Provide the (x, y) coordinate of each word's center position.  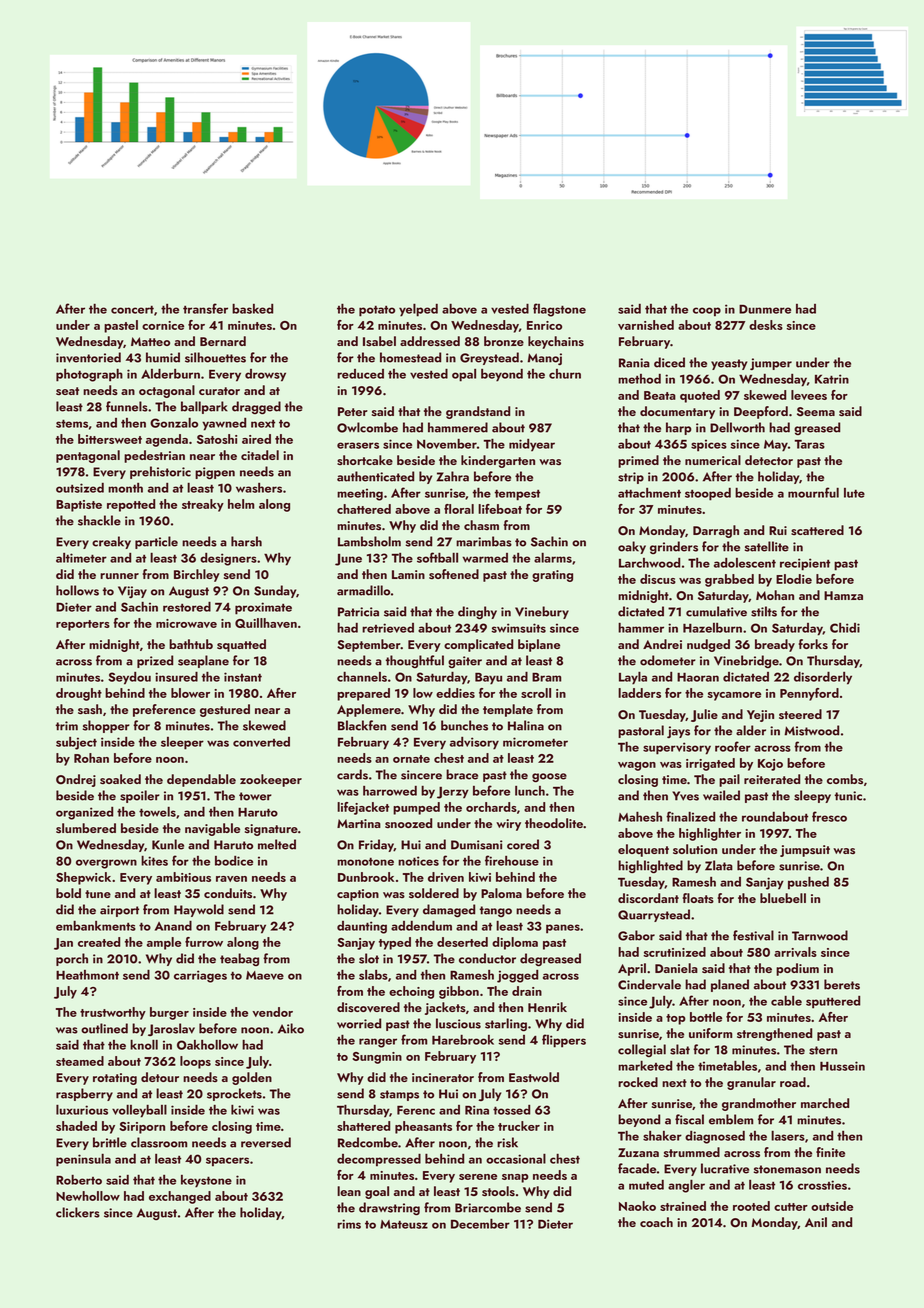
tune (98, 894)
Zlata (719, 865)
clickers (78, 1212)
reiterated (772, 779)
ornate (411, 759)
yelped (418, 310)
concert (132, 310)
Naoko (637, 1206)
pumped (416, 808)
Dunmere (765, 309)
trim (67, 726)
